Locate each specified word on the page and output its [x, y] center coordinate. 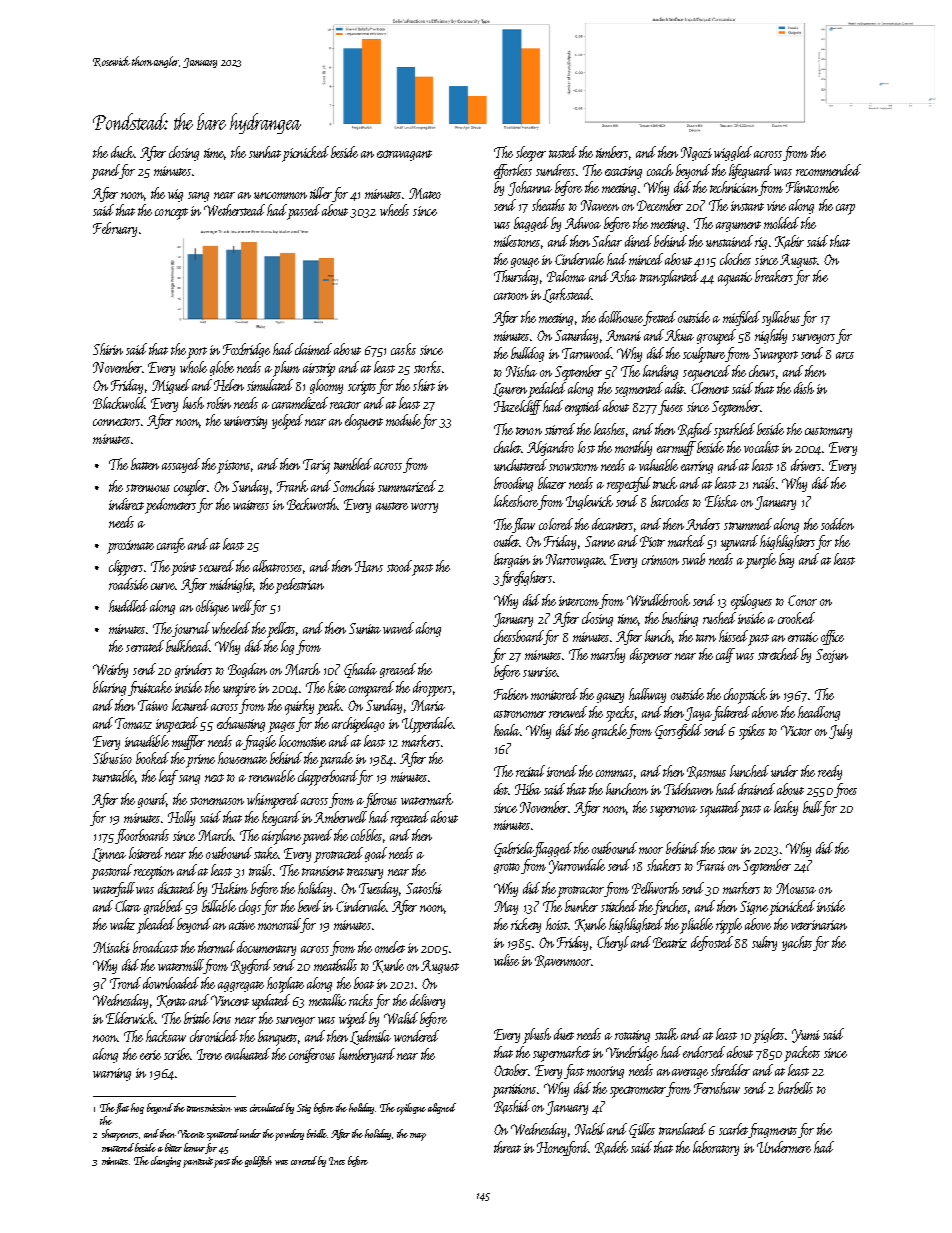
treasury [365, 873]
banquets [278, 1038]
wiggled [733, 153]
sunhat [265, 152]
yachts [797, 943]
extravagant [404, 155]
